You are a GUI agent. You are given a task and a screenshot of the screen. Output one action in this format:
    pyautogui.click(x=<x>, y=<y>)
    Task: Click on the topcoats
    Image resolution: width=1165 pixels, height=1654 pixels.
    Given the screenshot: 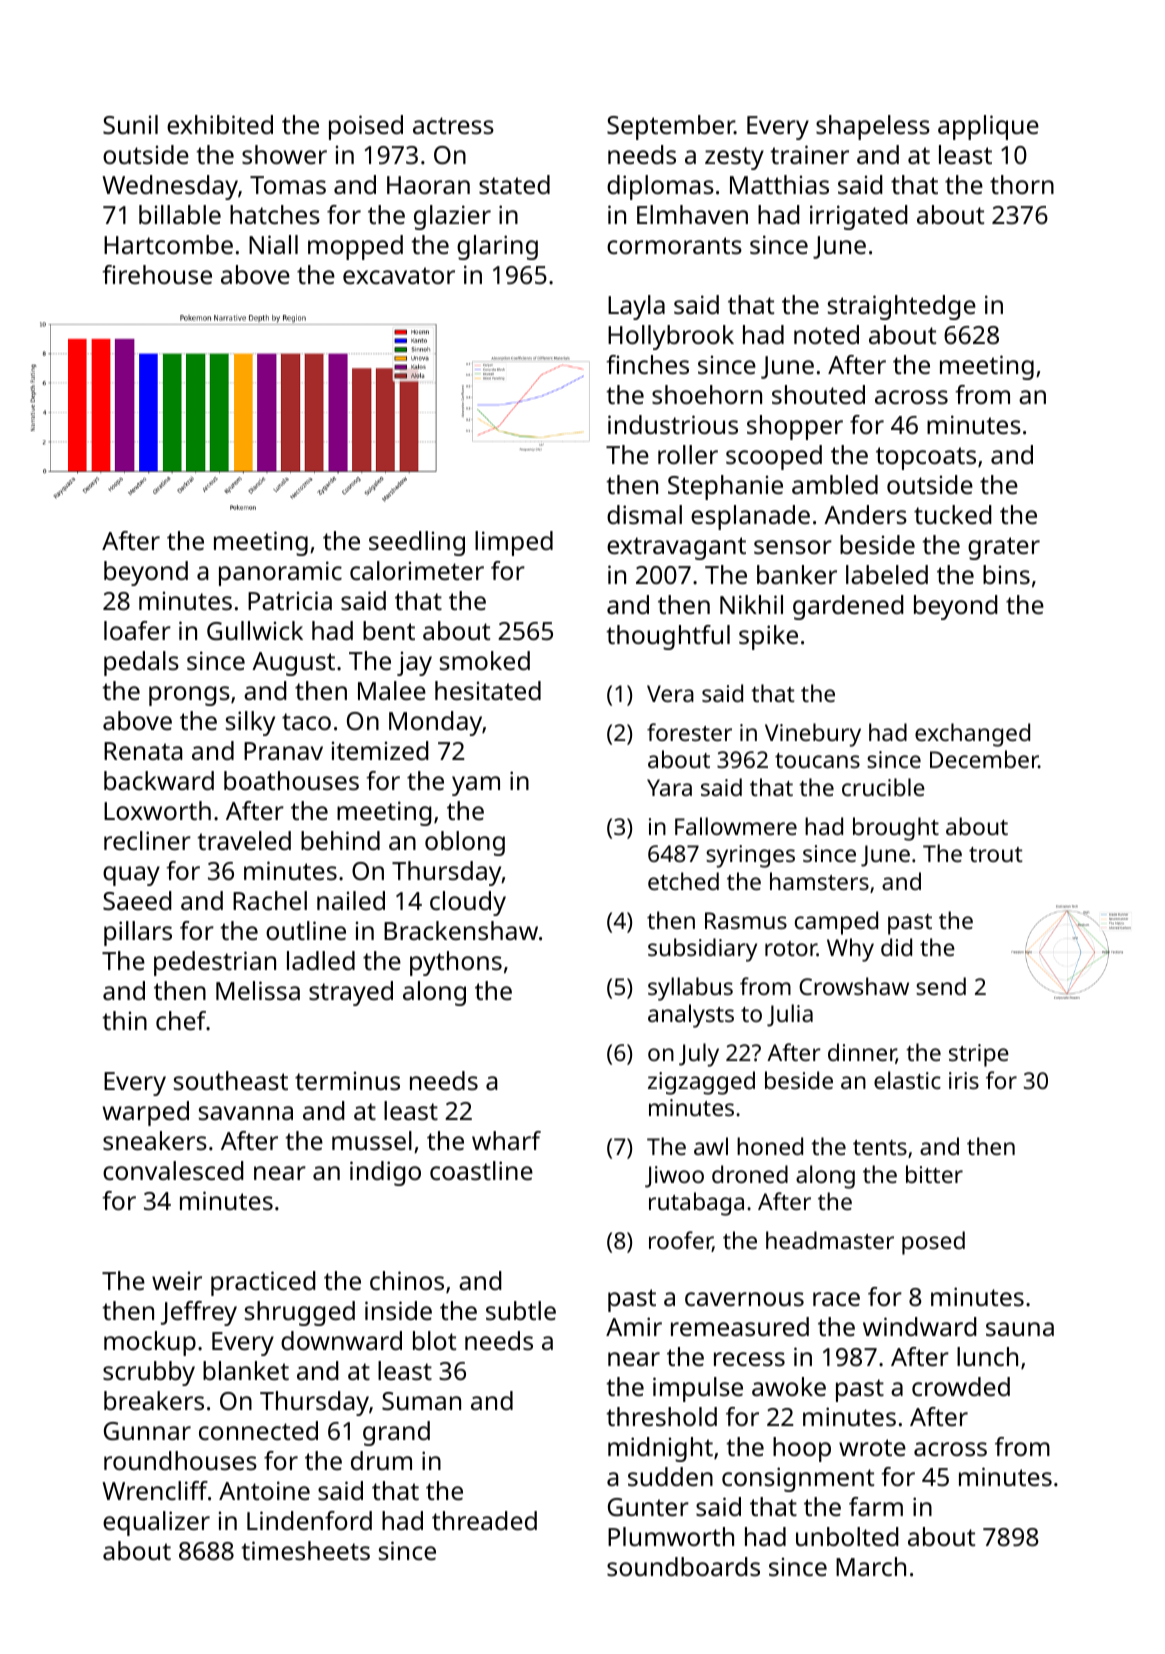 What is the action you would take?
    pyautogui.click(x=926, y=458)
